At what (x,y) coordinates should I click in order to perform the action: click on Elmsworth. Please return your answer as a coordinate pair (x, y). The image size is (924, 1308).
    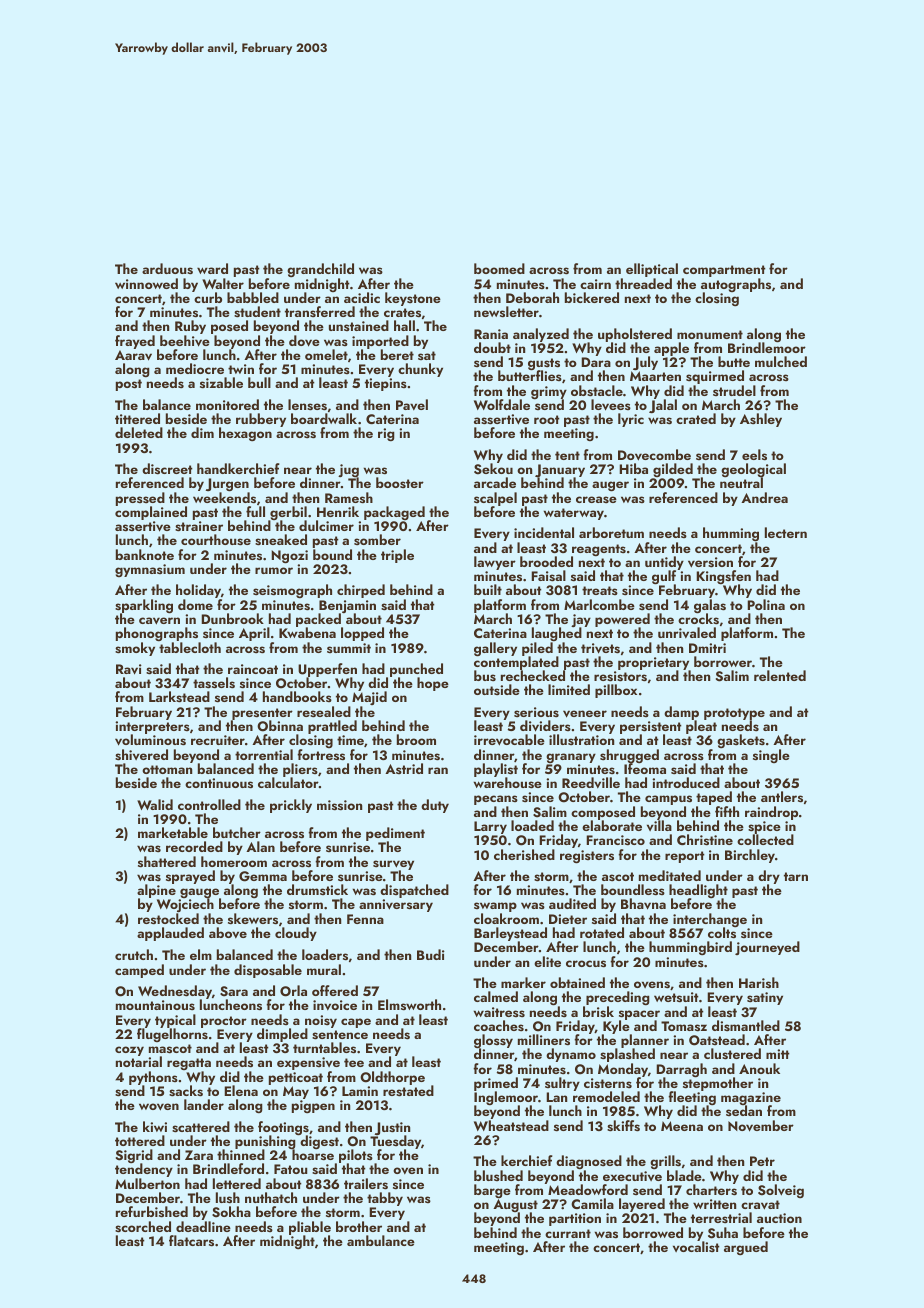
    Looking at the image, I should click on (409, 1005).
